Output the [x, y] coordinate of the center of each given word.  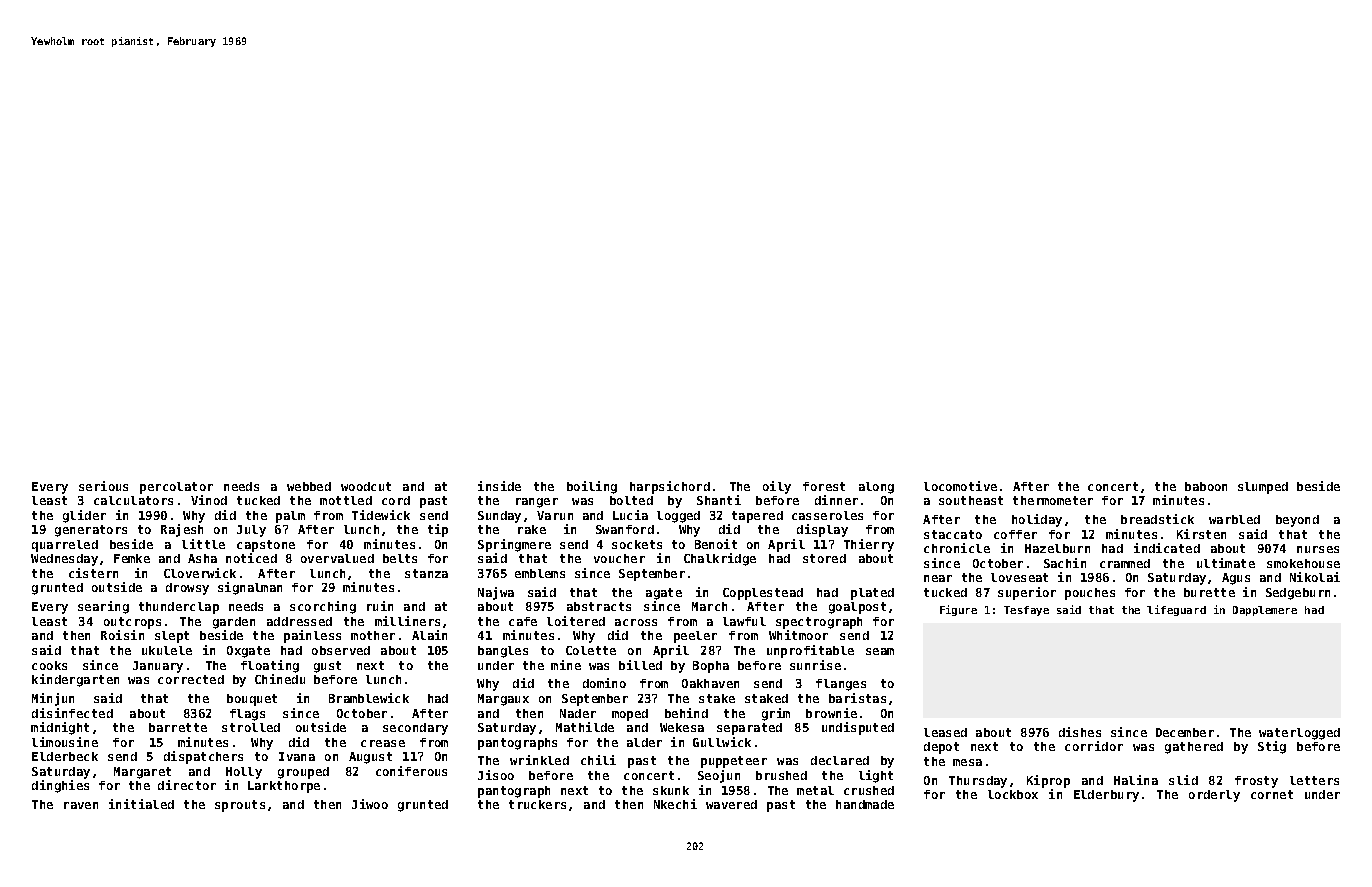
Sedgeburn [1298, 594]
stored [824, 558]
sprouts [240, 806]
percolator [176, 488]
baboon [1206, 486]
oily [777, 487]
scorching [323, 607]
